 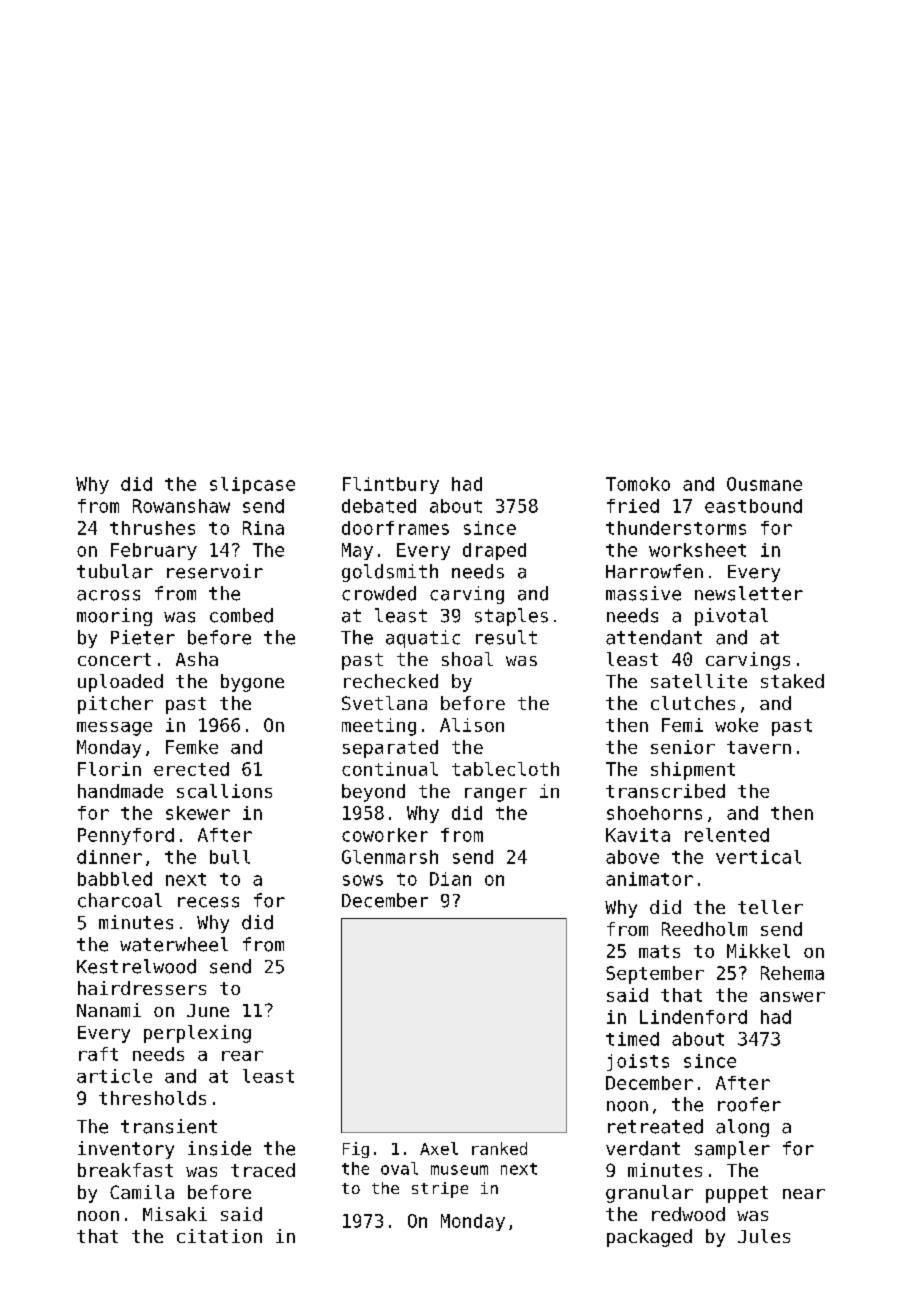 What do you see at coordinates (379, 593) in the page?
I see `crowded` at bounding box center [379, 593].
